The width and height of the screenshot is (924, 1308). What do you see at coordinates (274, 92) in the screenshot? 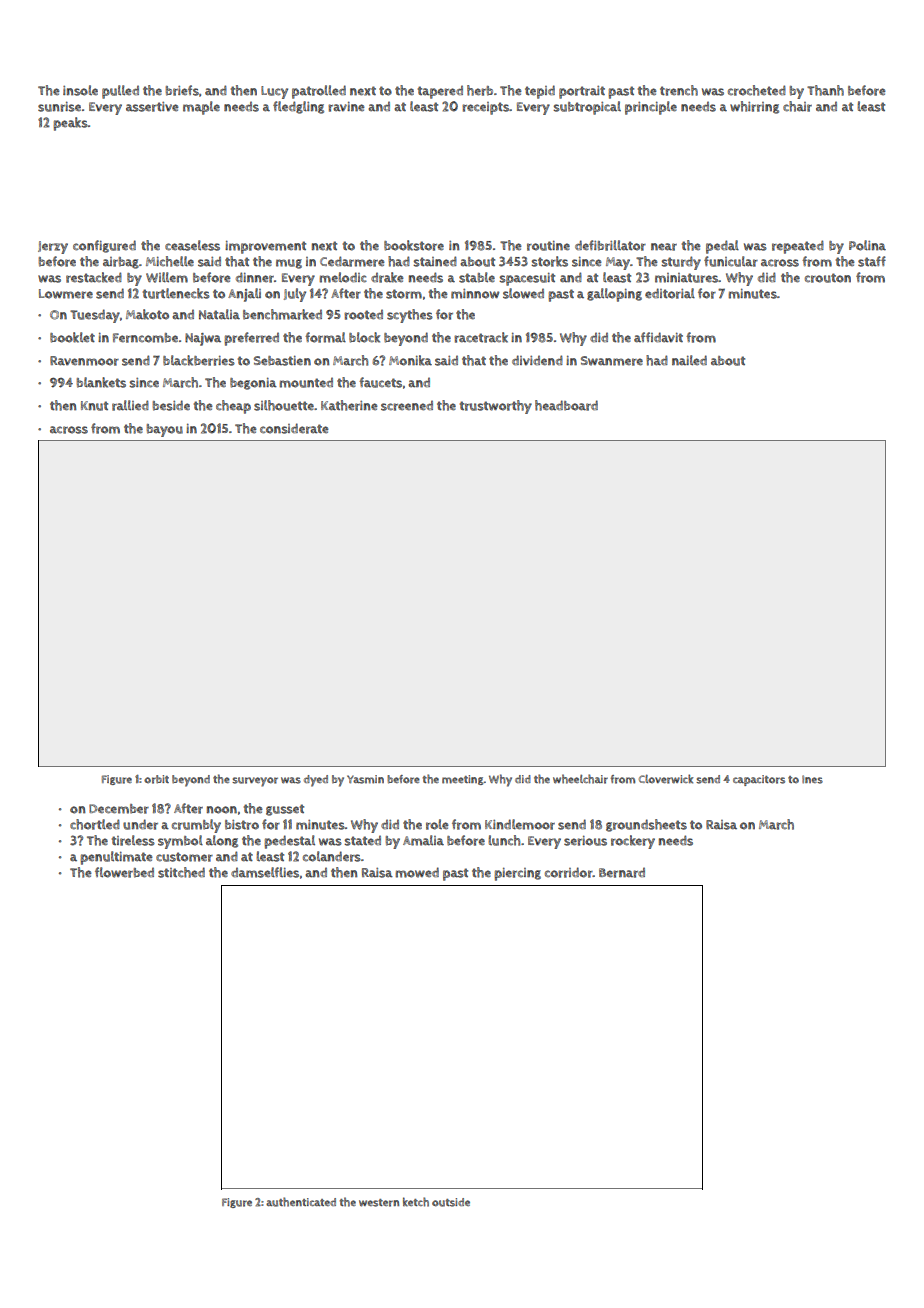
I see `Lucy` at bounding box center [274, 92].
